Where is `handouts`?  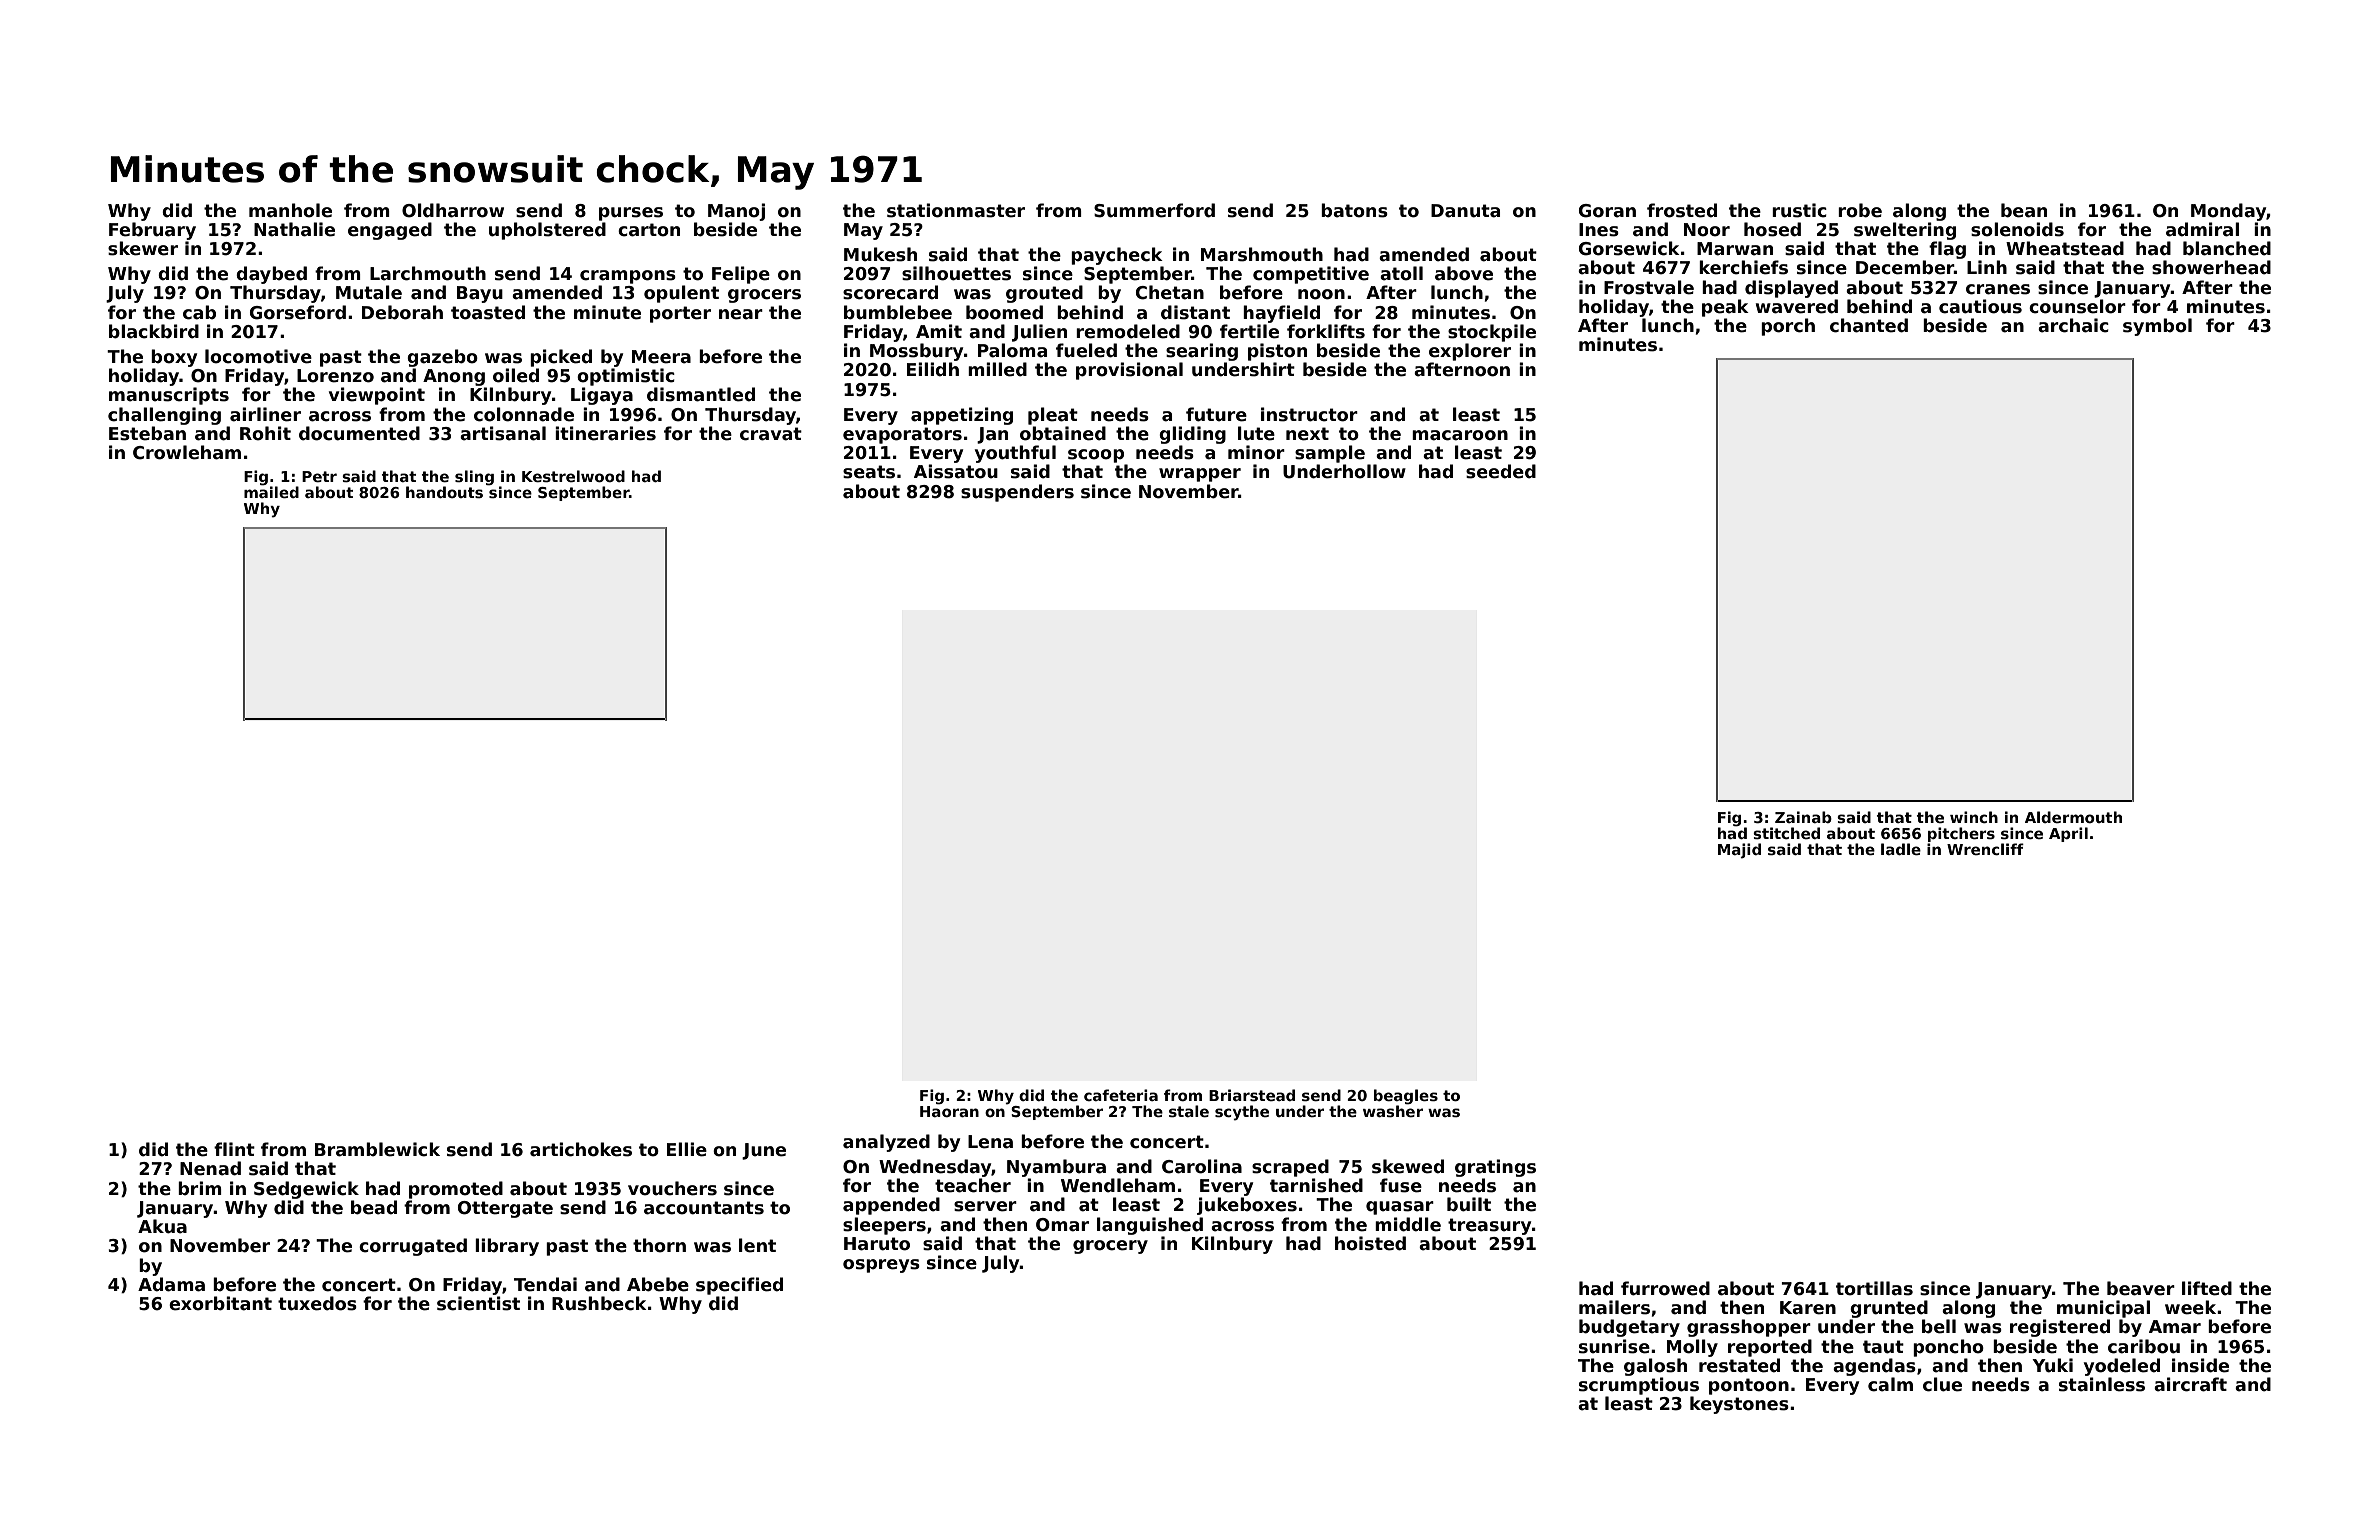
handouts is located at coordinates (444, 492).
